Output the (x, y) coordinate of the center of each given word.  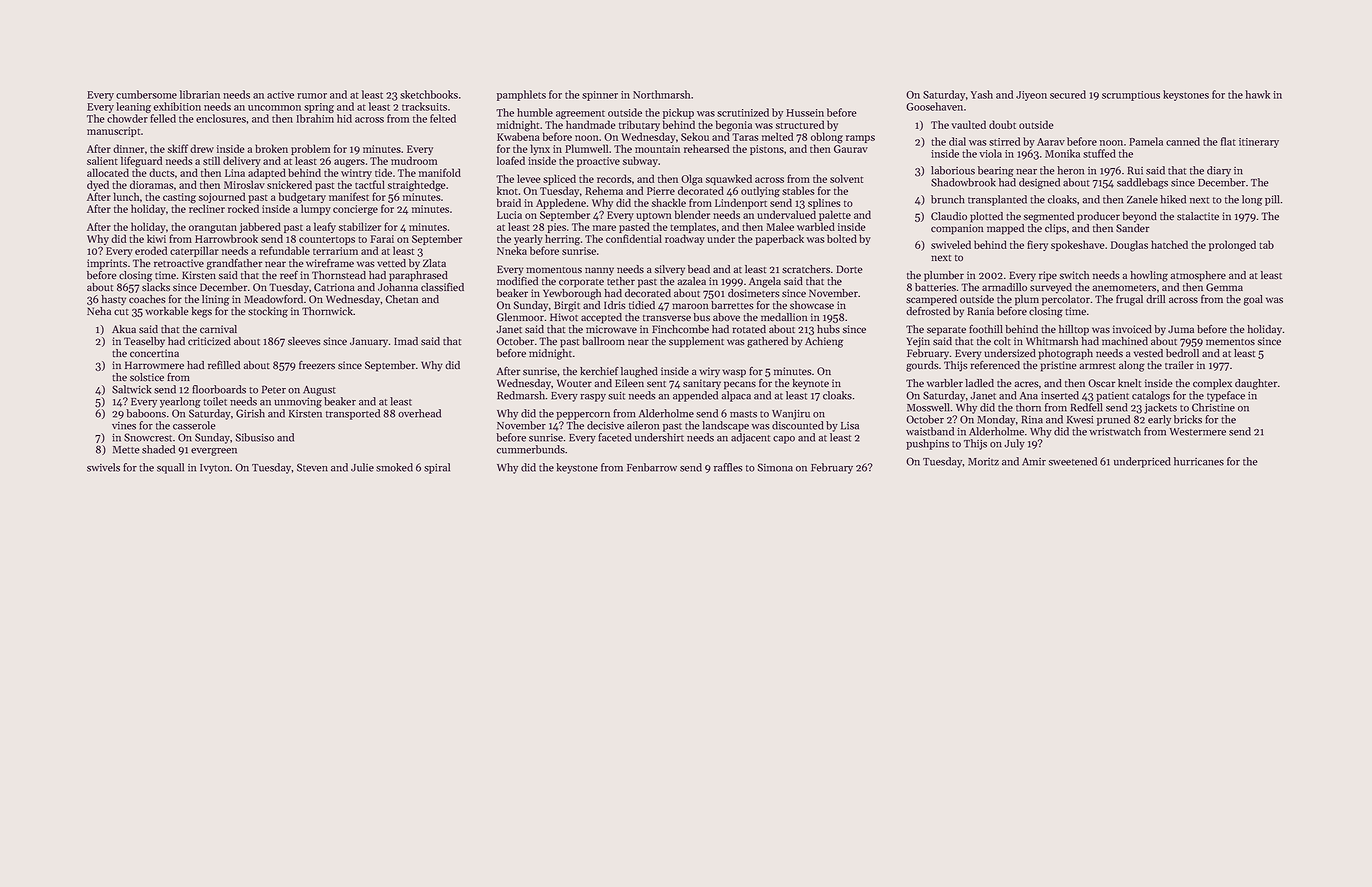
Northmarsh (661, 94)
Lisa (850, 426)
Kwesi (1080, 420)
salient (102, 160)
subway (640, 161)
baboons (146, 413)
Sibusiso (255, 437)
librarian (200, 94)
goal (1253, 300)
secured (1068, 94)
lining (215, 300)
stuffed (1099, 153)
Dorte (849, 269)
